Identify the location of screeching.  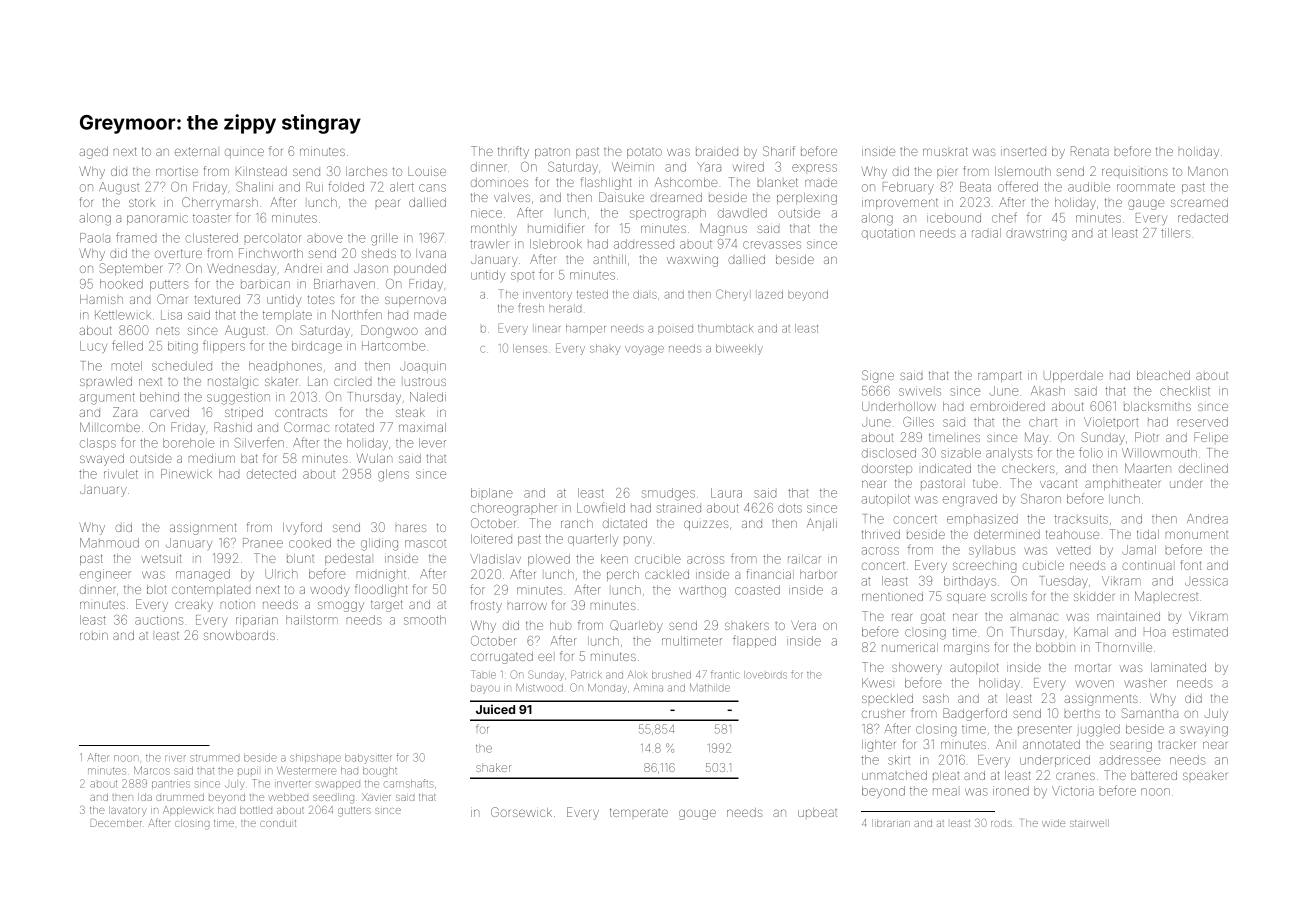
(984, 567).
